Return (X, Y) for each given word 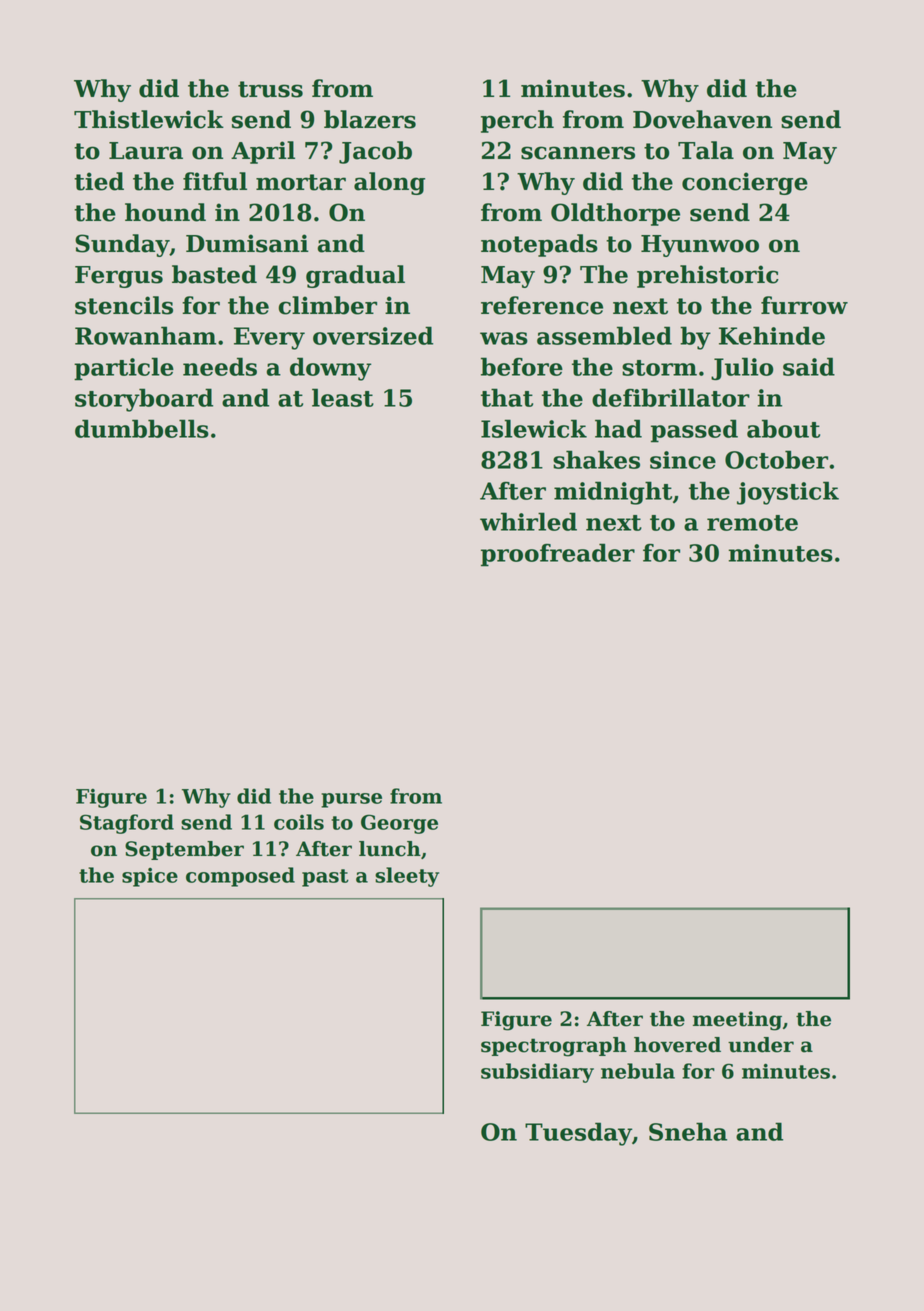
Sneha (688, 1131)
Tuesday (578, 1134)
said (809, 366)
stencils (124, 305)
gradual (355, 276)
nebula (638, 1071)
